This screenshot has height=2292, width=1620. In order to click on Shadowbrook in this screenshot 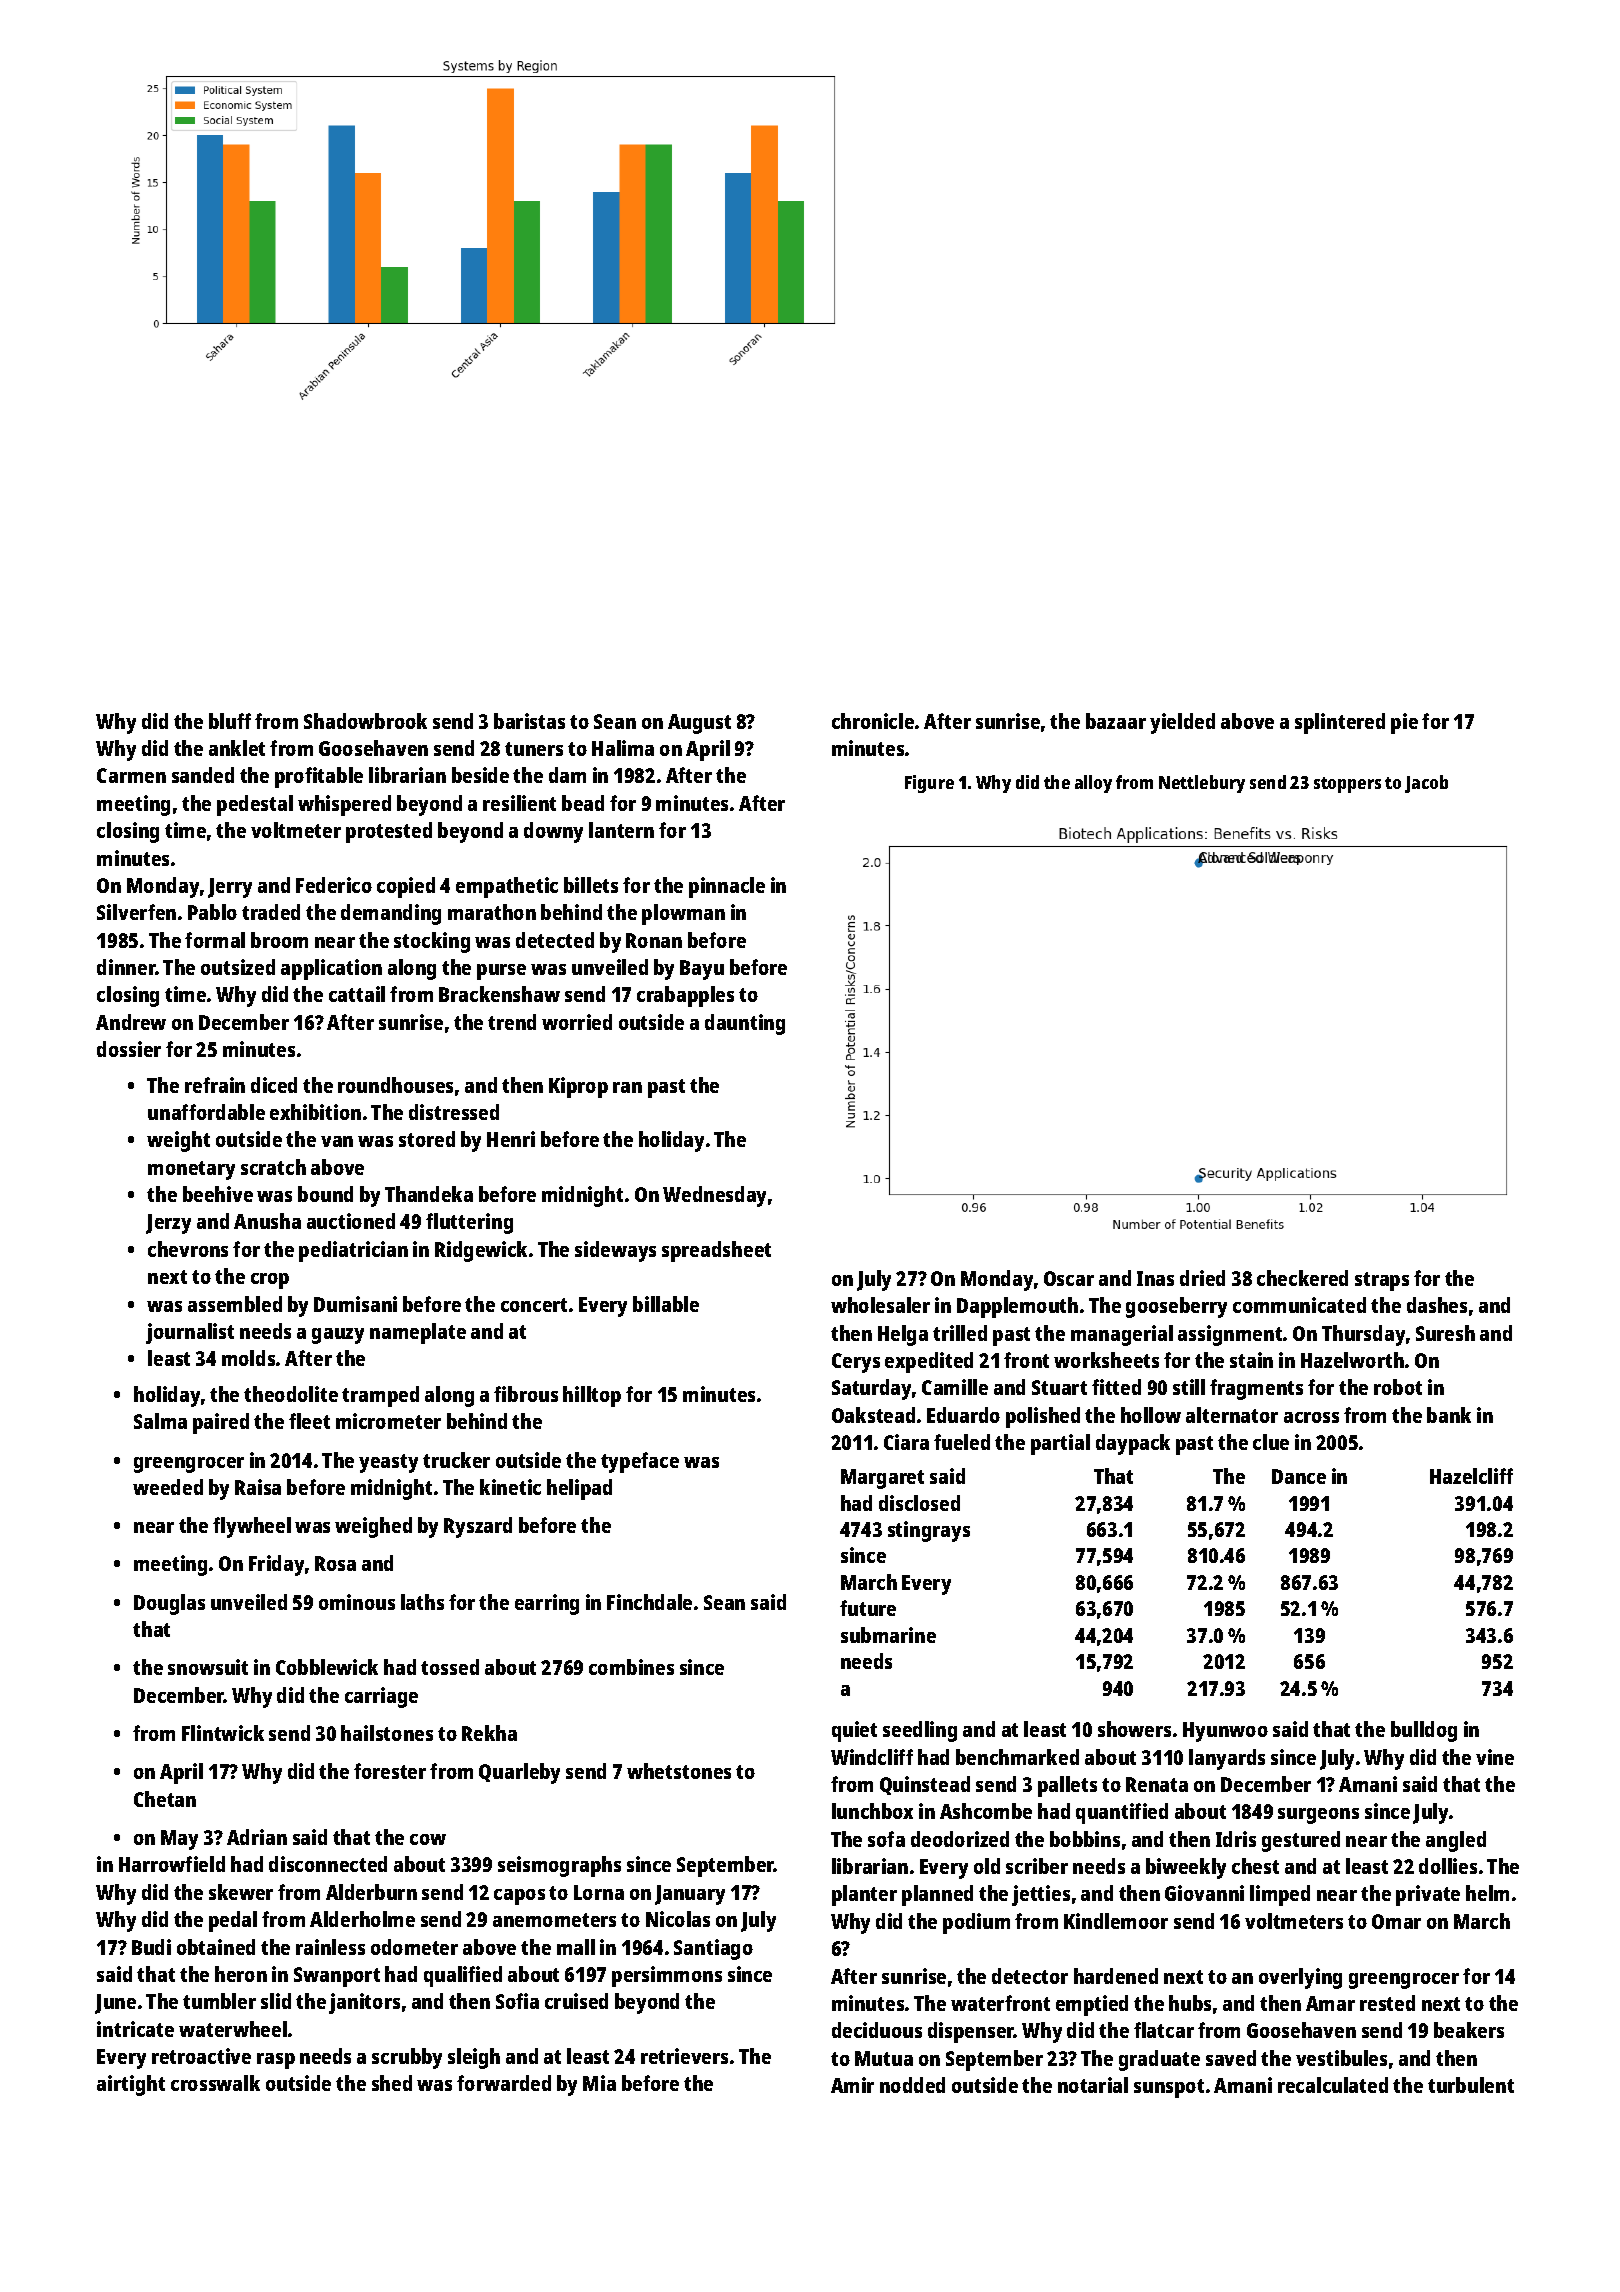, I will do `click(365, 721)`.
